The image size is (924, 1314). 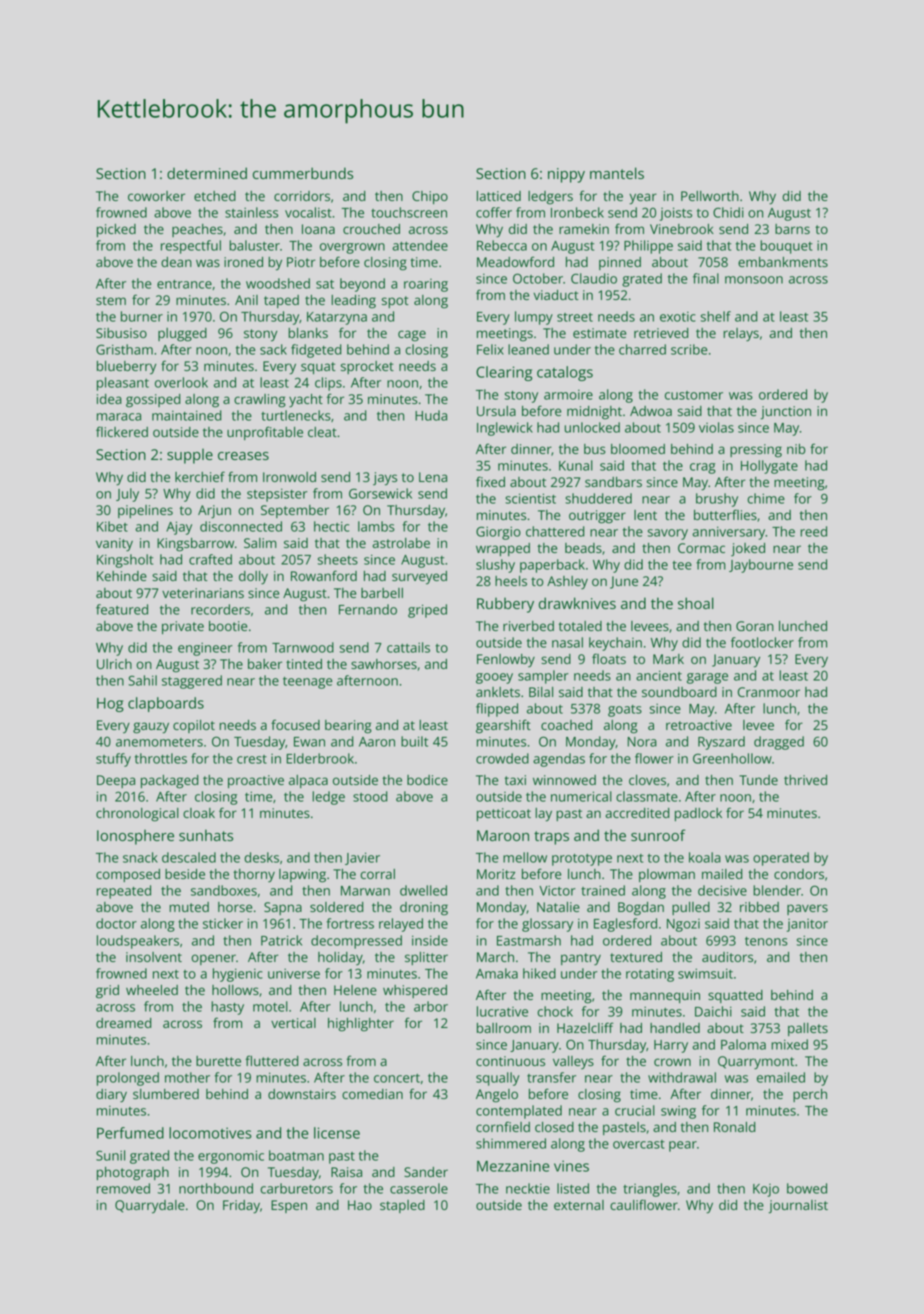 I want to click on flickered, so click(x=122, y=431).
